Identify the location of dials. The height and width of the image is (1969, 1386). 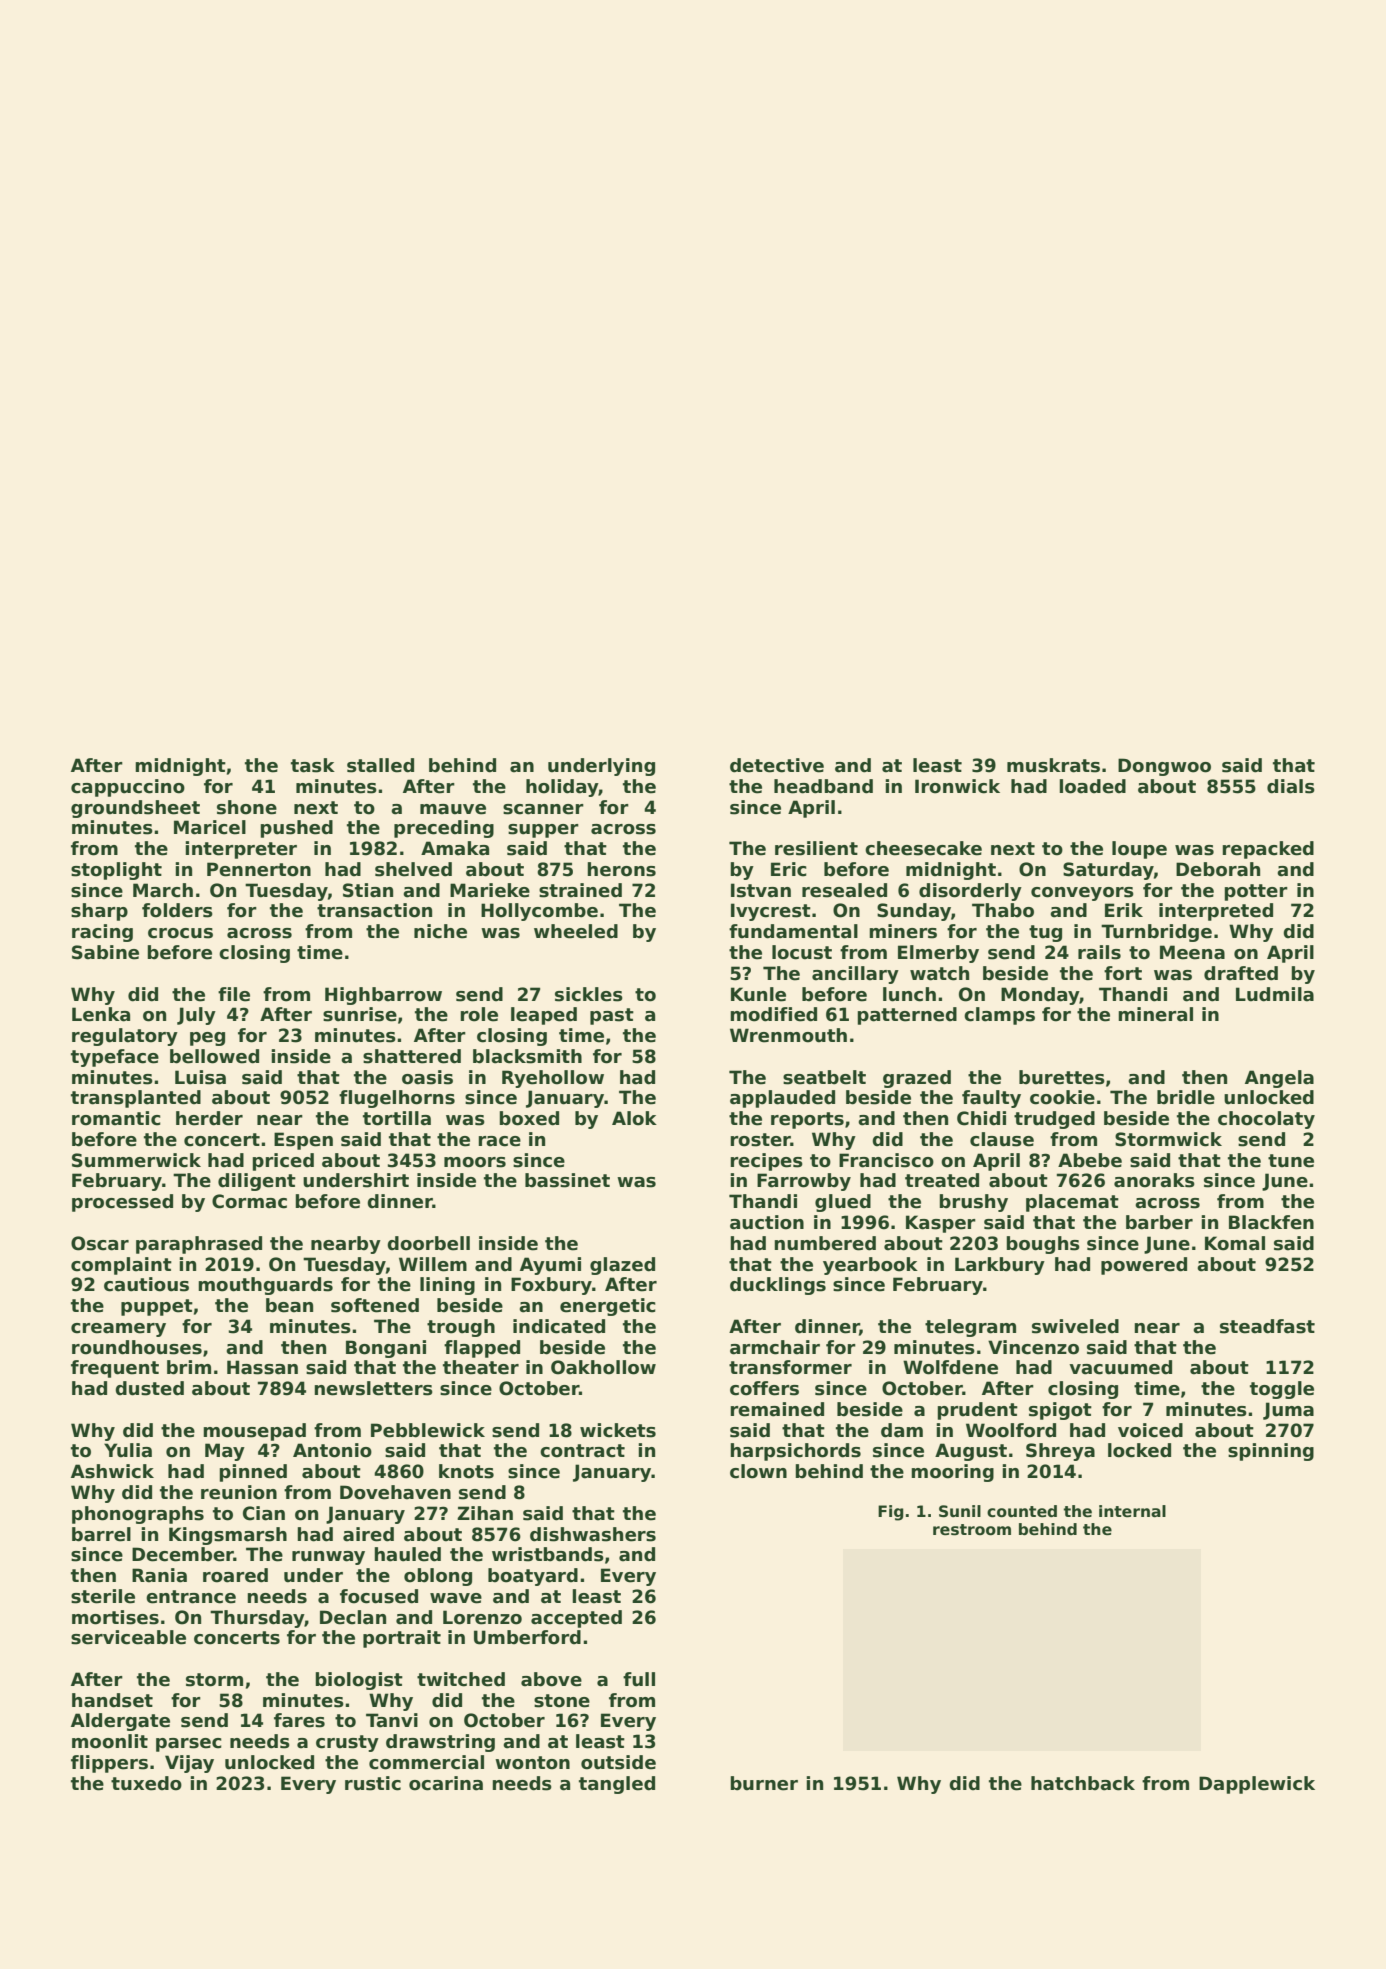
(1291, 786).
